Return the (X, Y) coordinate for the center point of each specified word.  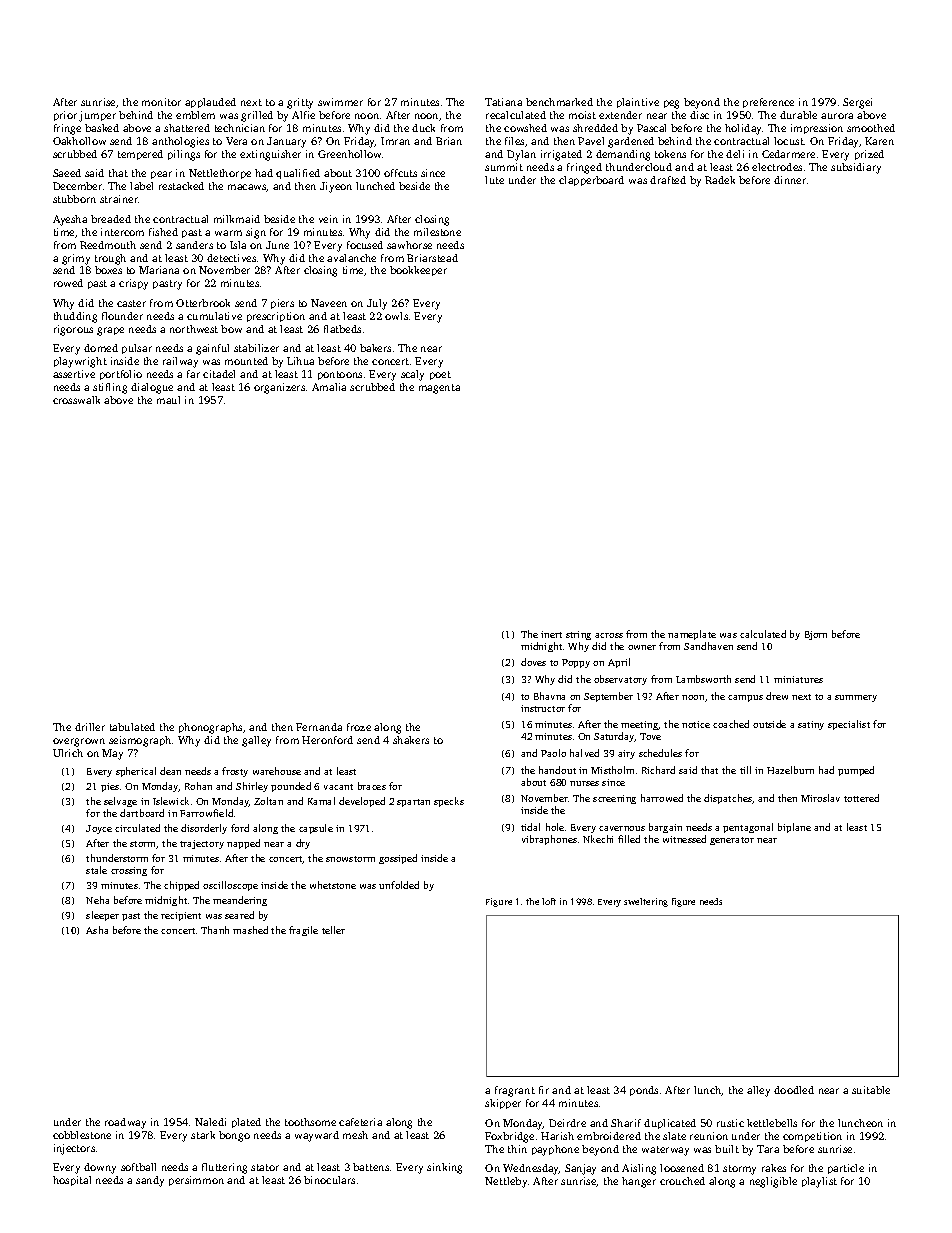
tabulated (132, 727)
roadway (125, 1123)
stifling (110, 388)
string (578, 635)
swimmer (340, 102)
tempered (140, 155)
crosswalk (76, 400)
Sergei (857, 103)
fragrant (515, 1091)
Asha (97, 930)
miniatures (798, 679)
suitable (871, 1090)
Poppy (576, 663)
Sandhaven (708, 646)
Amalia (329, 387)
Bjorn (816, 635)
